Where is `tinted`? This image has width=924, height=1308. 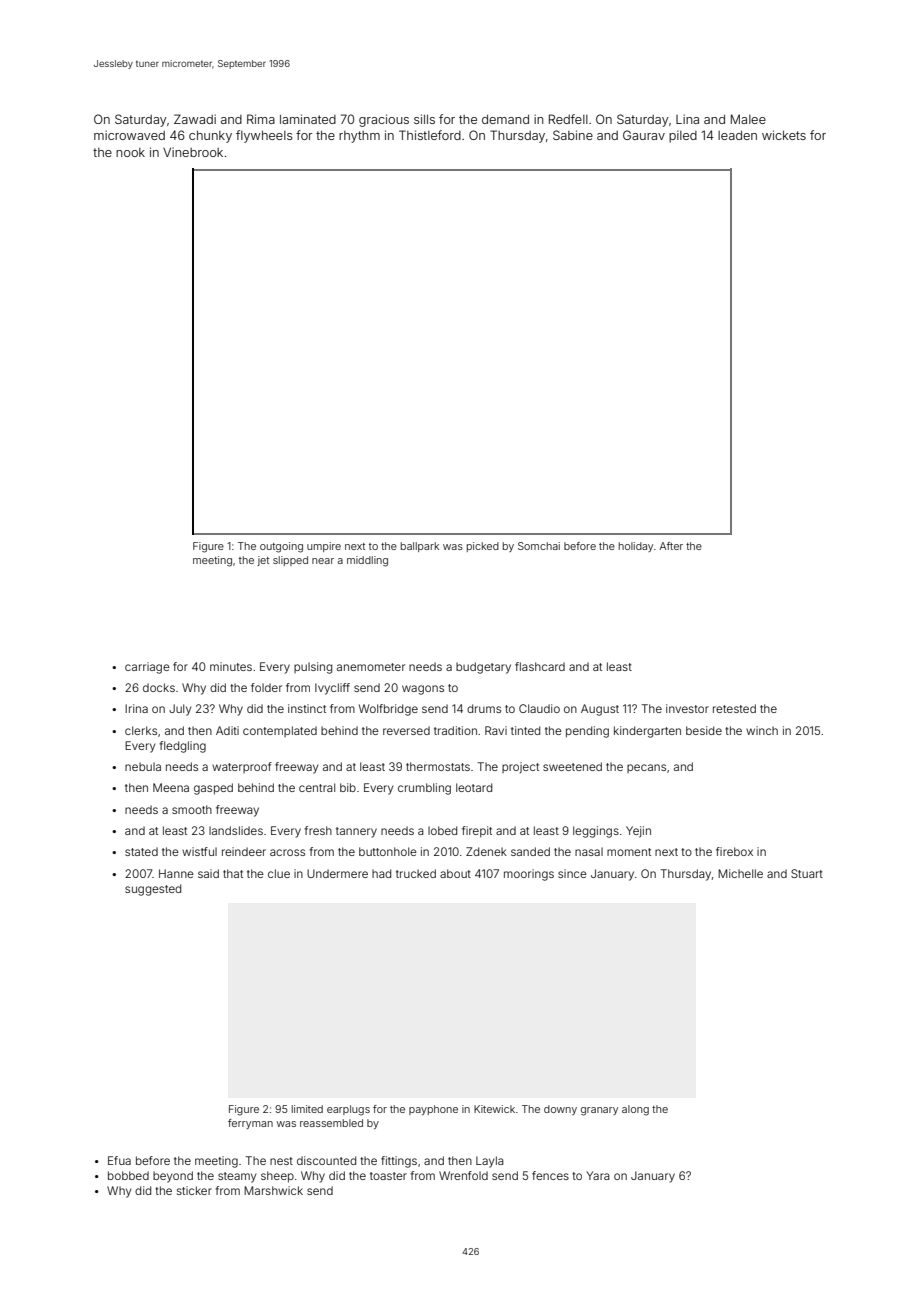
tinted is located at coordinates (525, 730).
